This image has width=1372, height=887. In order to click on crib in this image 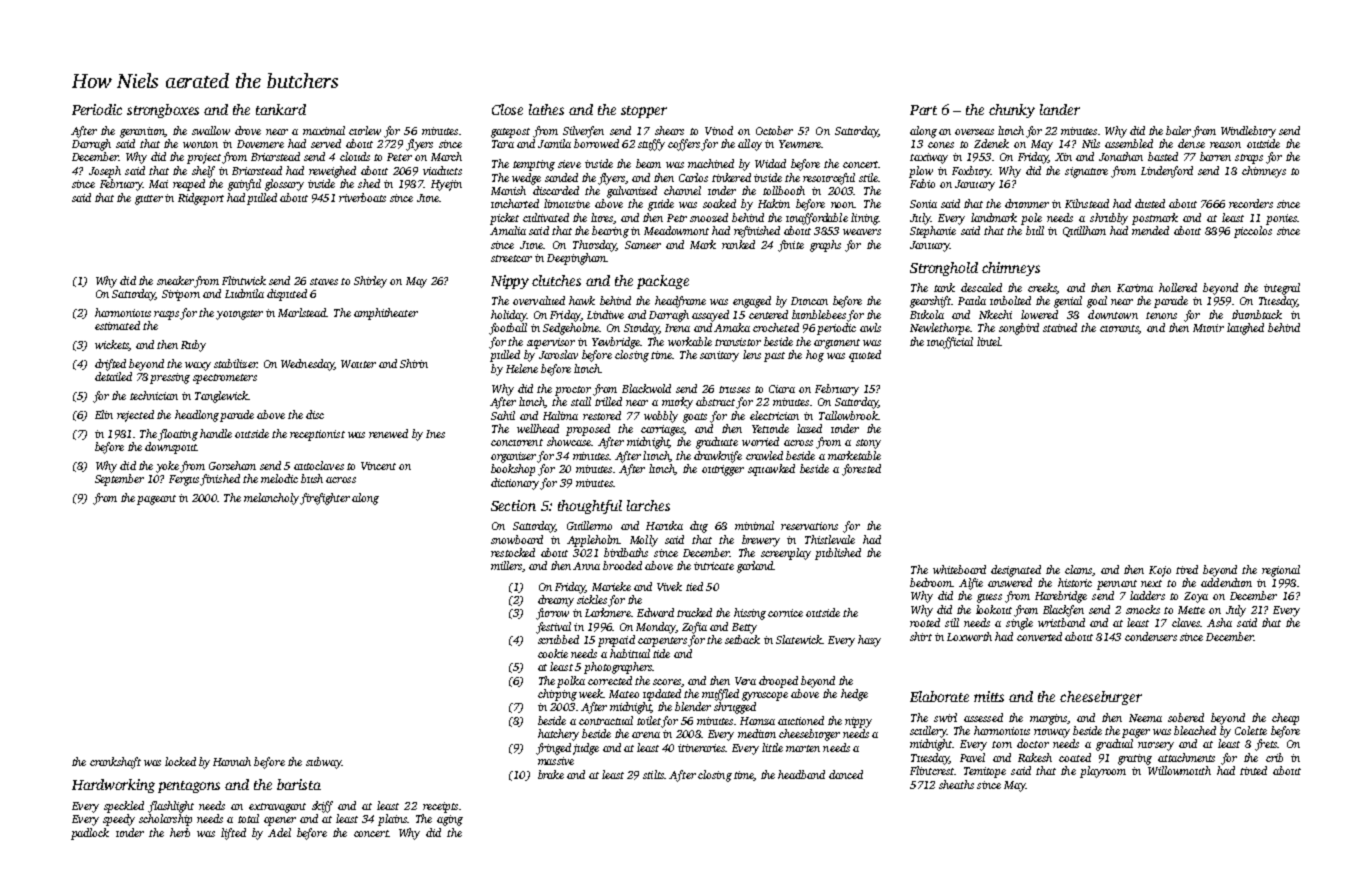, I will do `click(1274, 757)`.
